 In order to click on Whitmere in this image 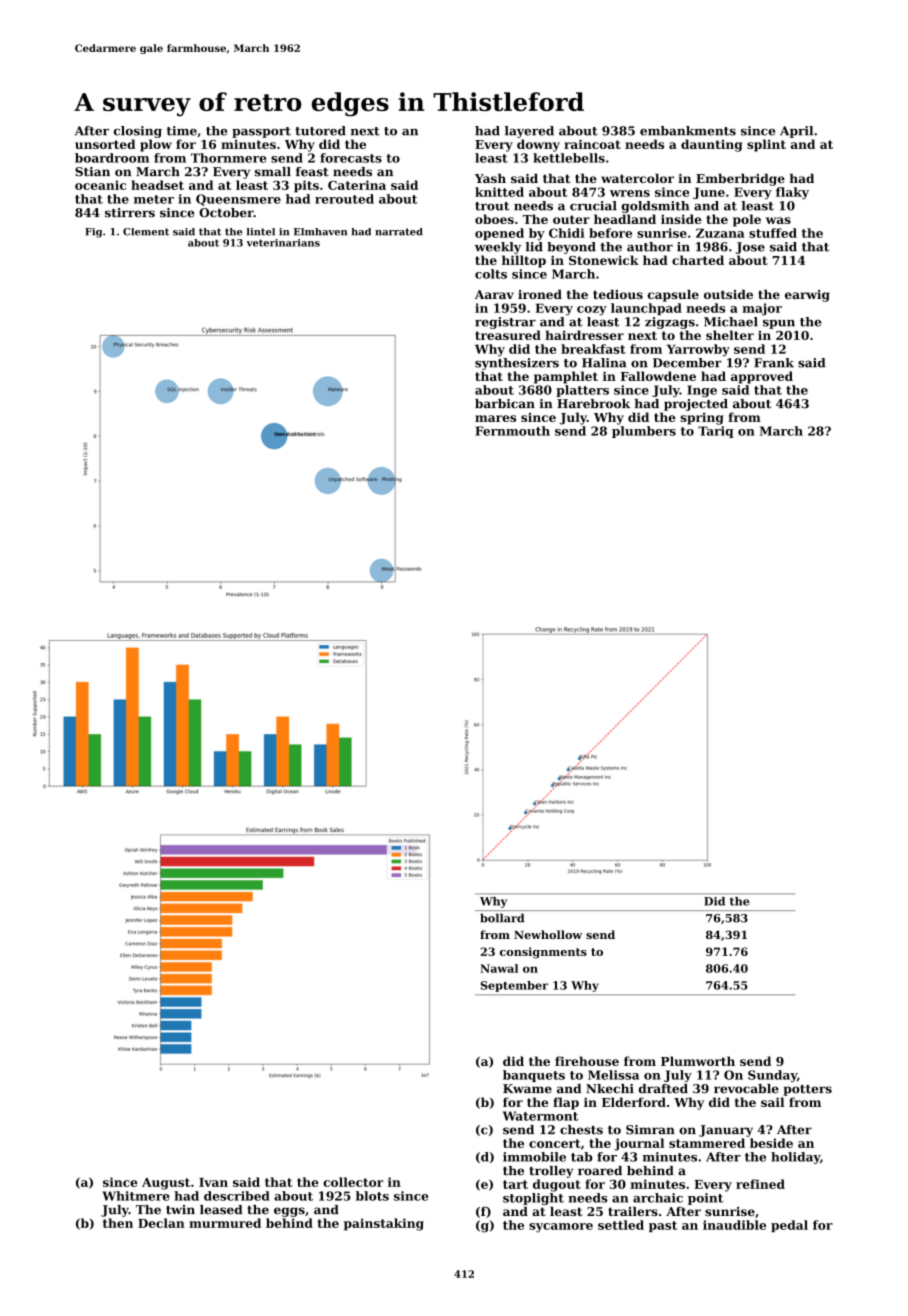, I will do `click(136, 1196)`.
